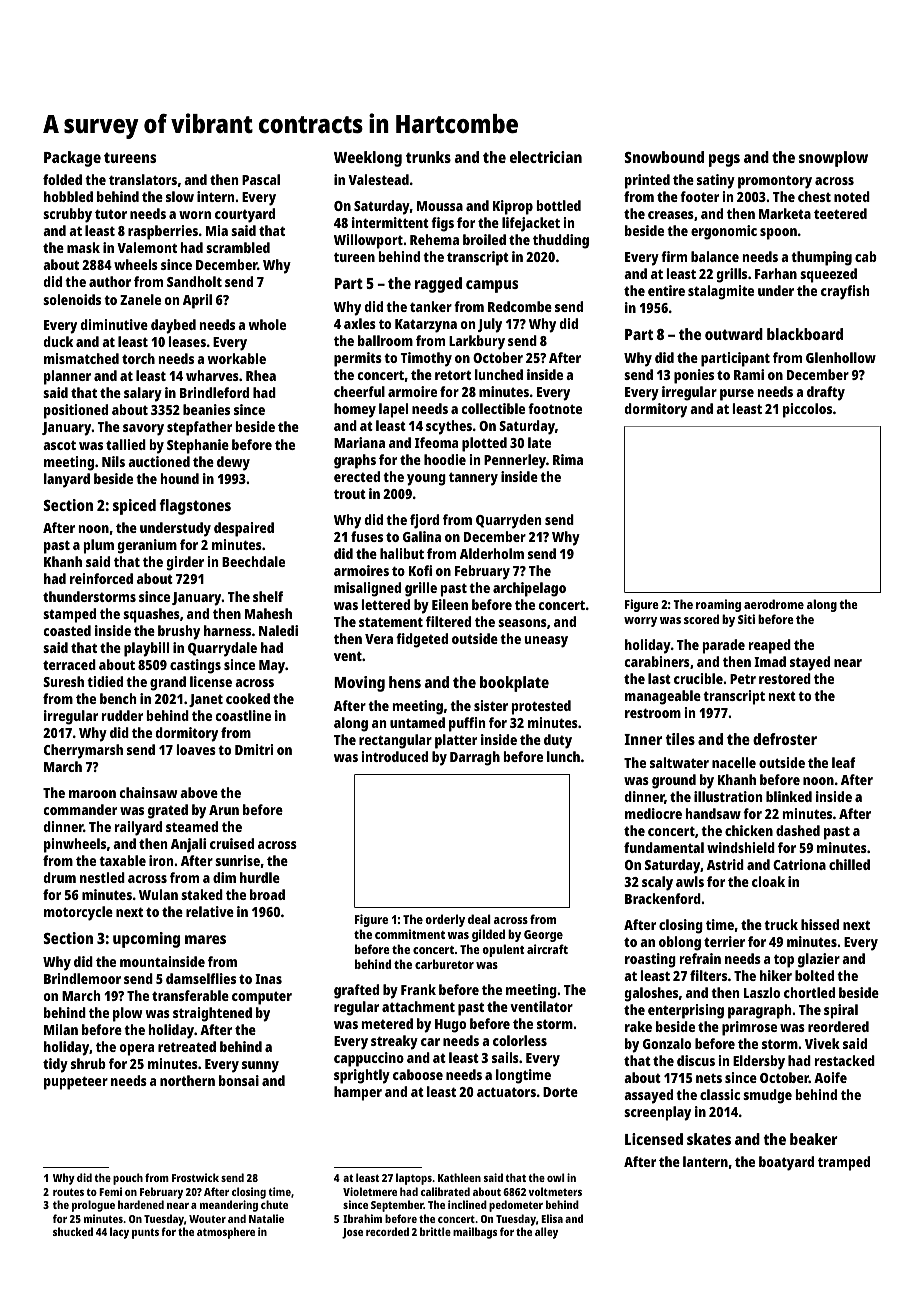 The width and height of the screenshot is (924, 1308). Describe the element at coordinates (356, 991) in the screenshot. I see `grafted` at that location.
